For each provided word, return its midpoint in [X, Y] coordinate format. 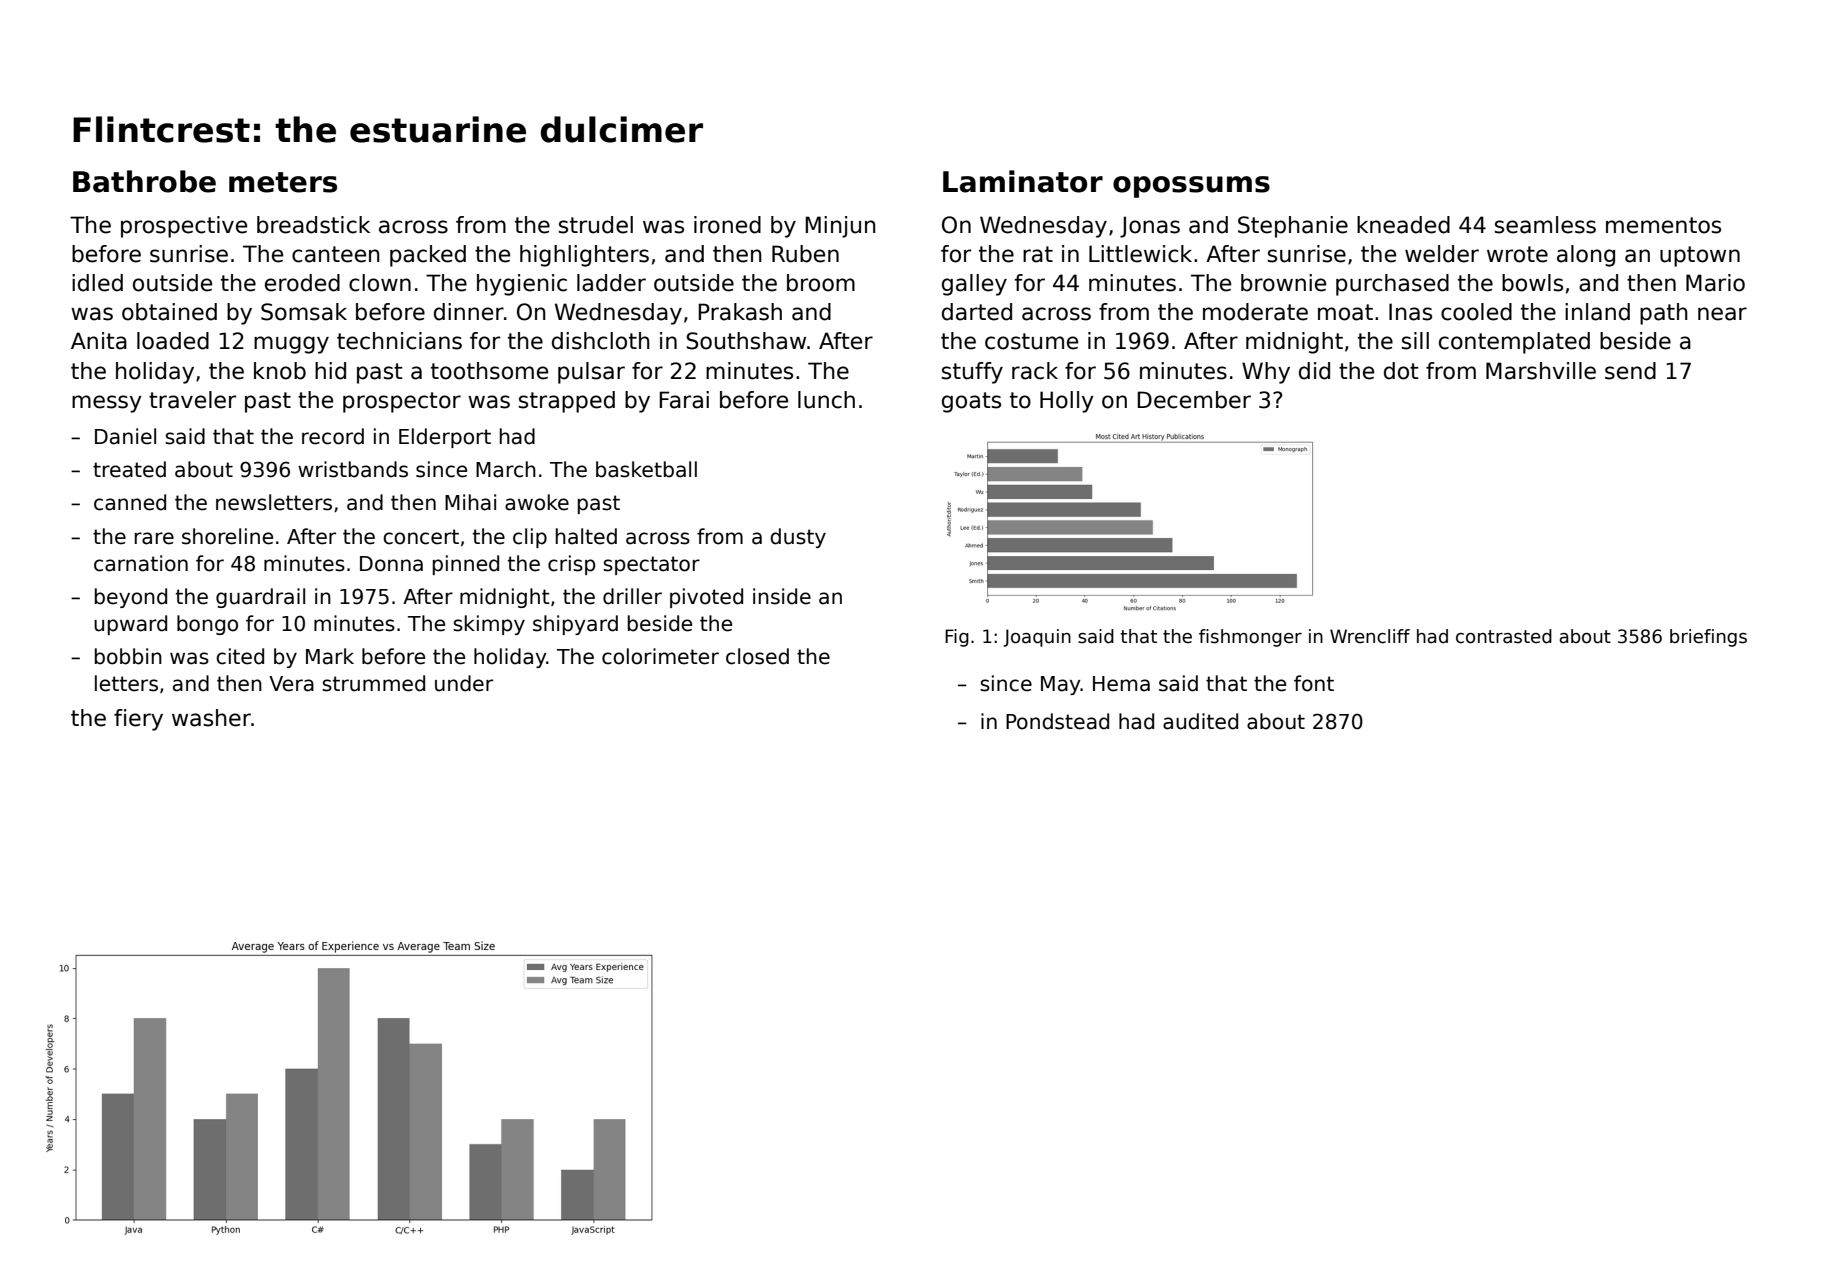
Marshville [1541, 371]
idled [97, 283]
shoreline [227, 536]
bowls [1532, 283]
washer [211, 718]
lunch [826, 400]
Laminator [1023, 181]
